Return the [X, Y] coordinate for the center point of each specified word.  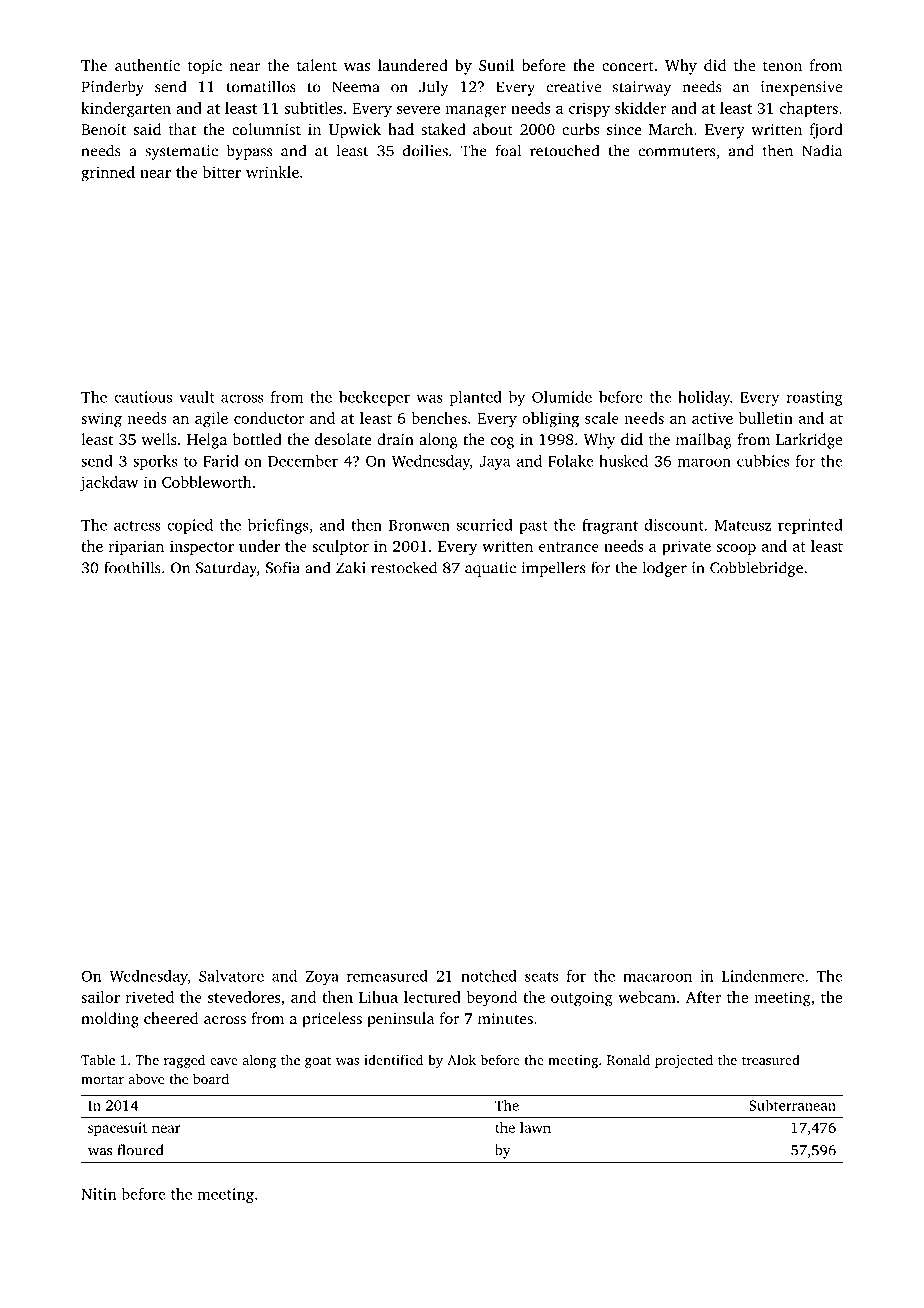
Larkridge [809, 441]
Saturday [226, 569]
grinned [108, 174]
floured [140, 1150]
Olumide [562, 397]
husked [623, 461]
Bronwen [419, 525]
